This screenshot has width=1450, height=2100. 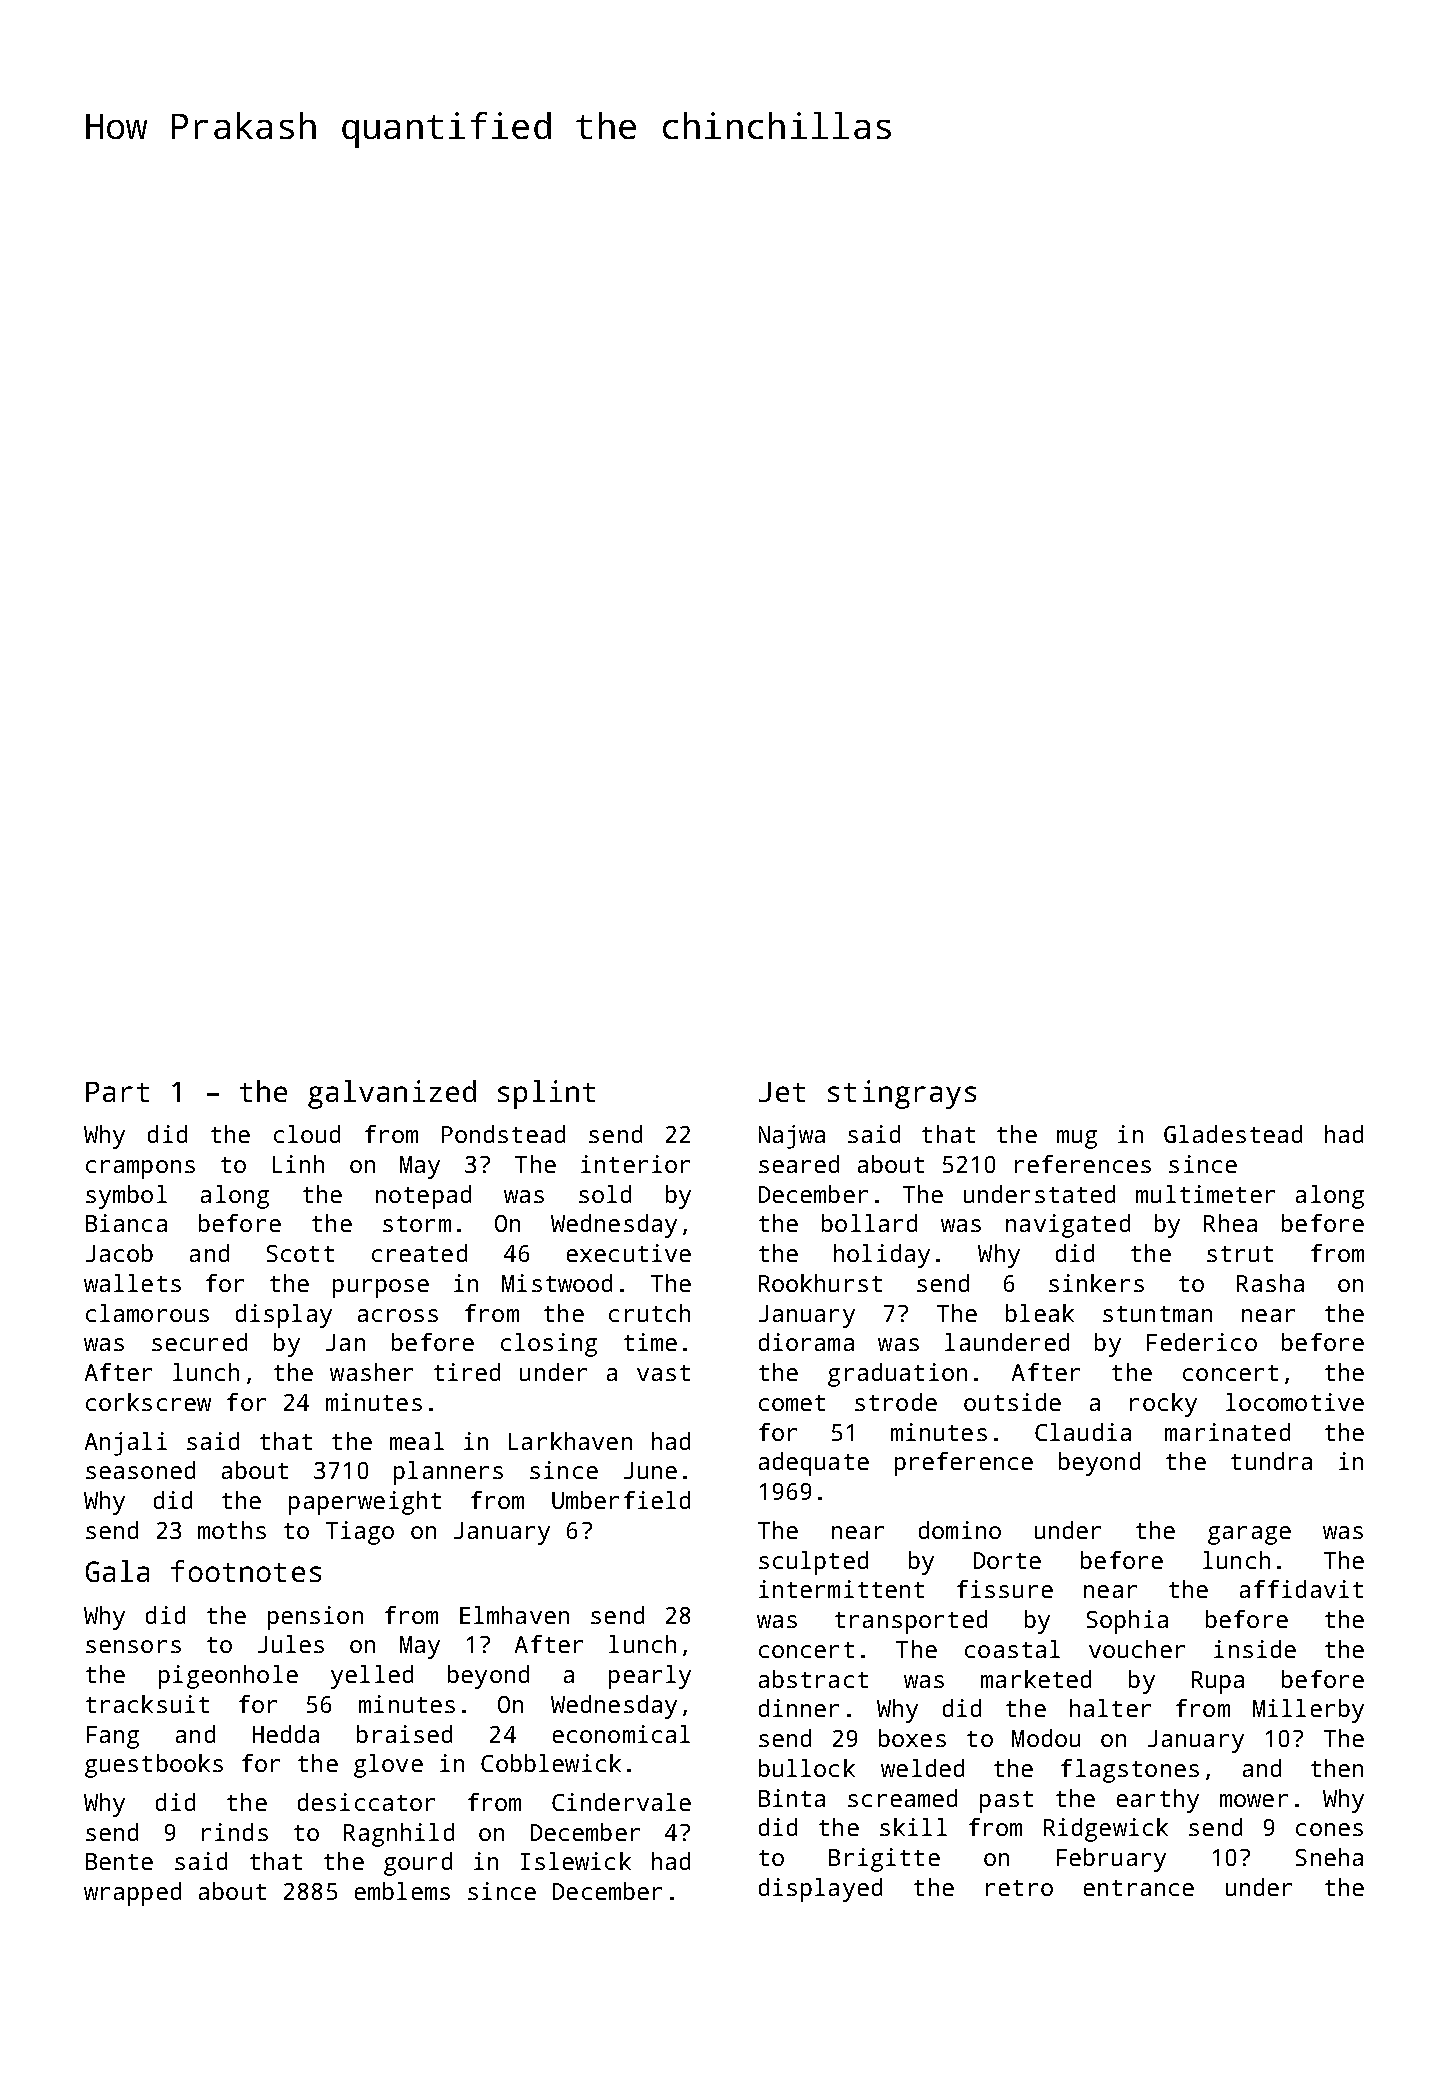 What do you see at coordinates (119, 1861) in the screenshot?
I see `Bente` at bounding box center [119, 1861].
